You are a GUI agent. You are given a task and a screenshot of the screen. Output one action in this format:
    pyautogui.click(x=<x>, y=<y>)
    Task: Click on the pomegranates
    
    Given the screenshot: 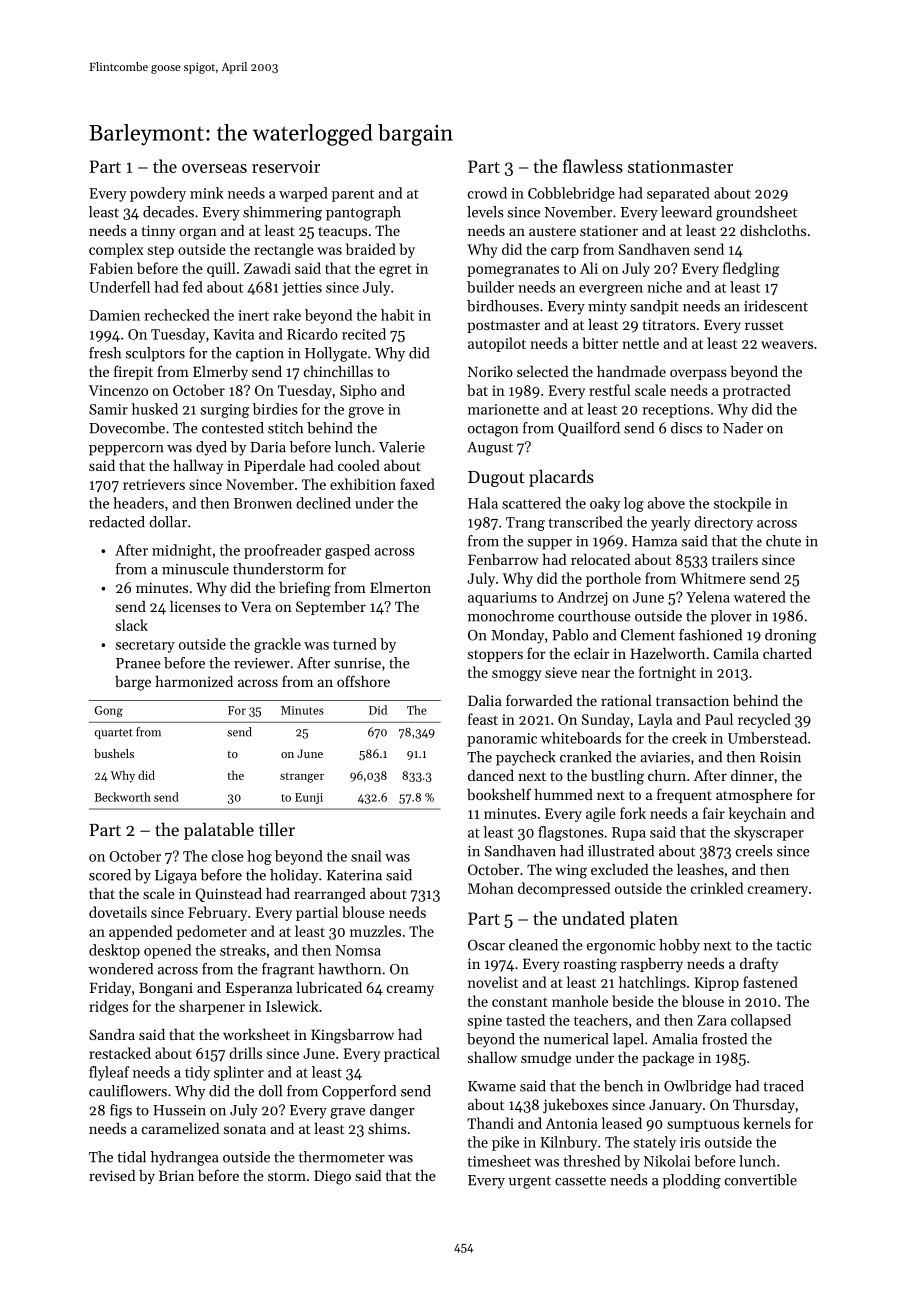 What is the action you would take?
    pyautogui.click(x=513, y=270)
